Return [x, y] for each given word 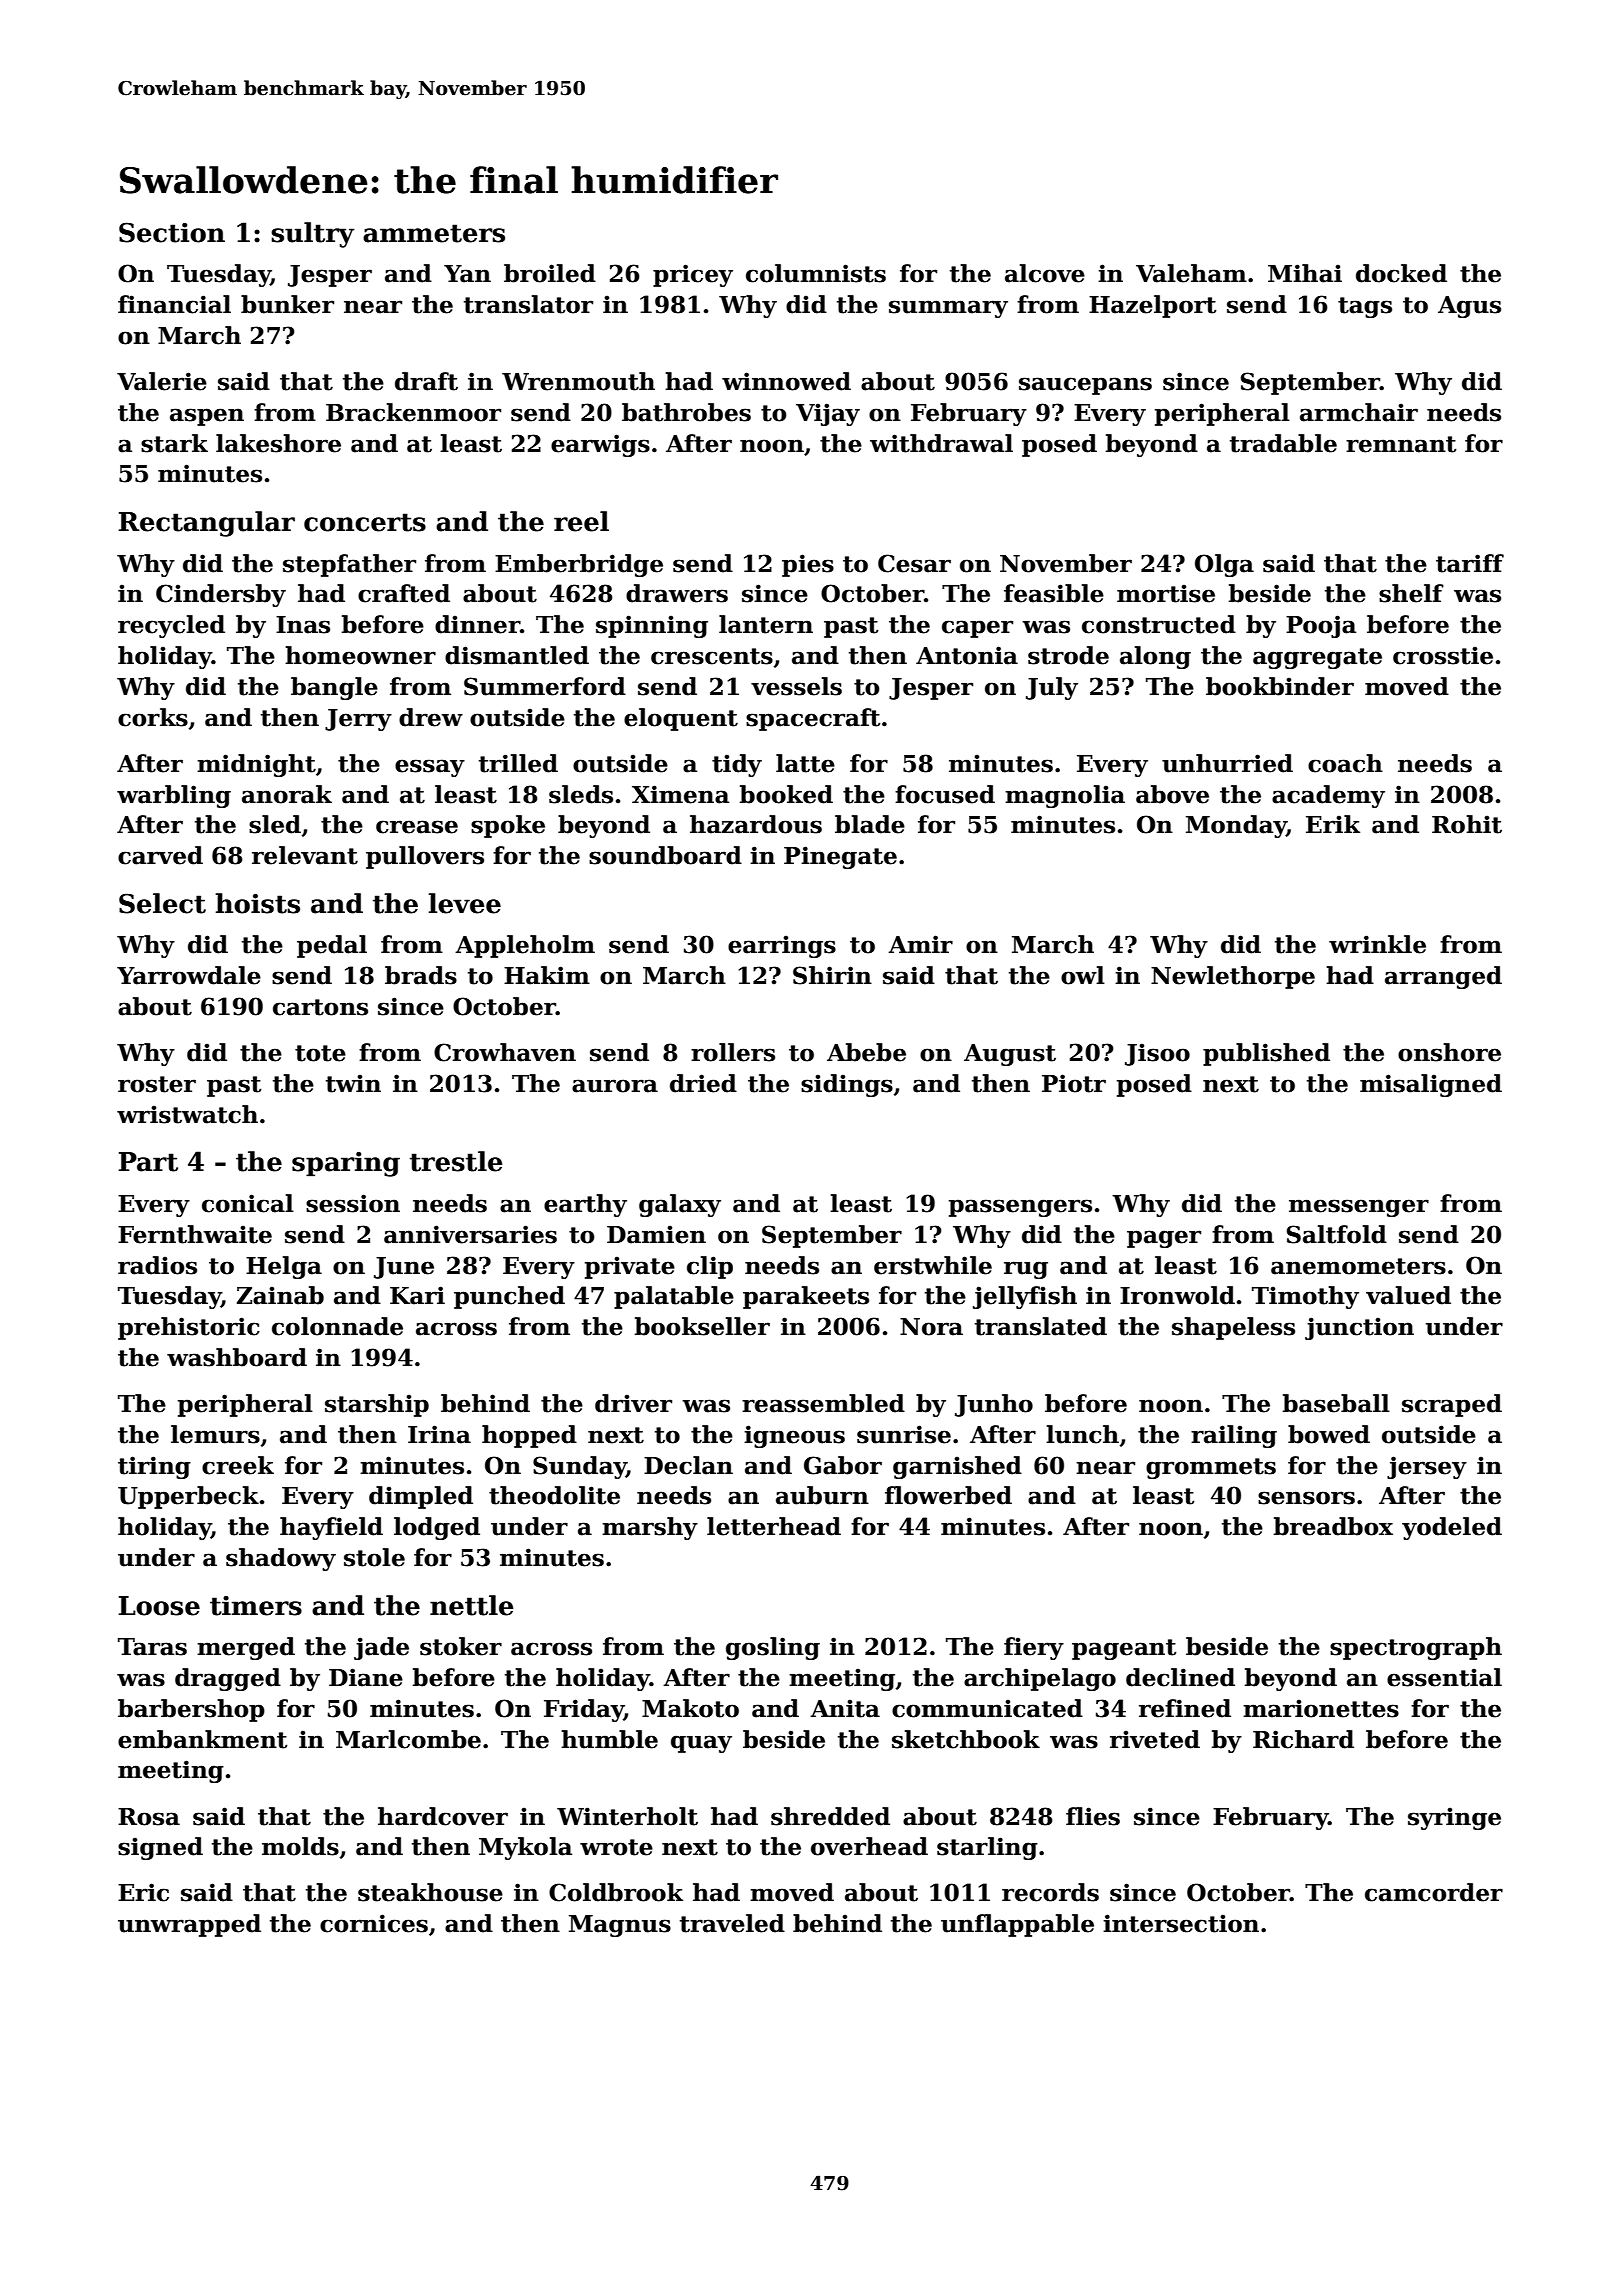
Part [148, 1162]
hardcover [443, 1816]
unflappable [1017, 1925]
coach [1345, 763]
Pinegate [840, 857]
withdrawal [941, 443]
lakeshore [278, 443]
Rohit [1467, 824]
